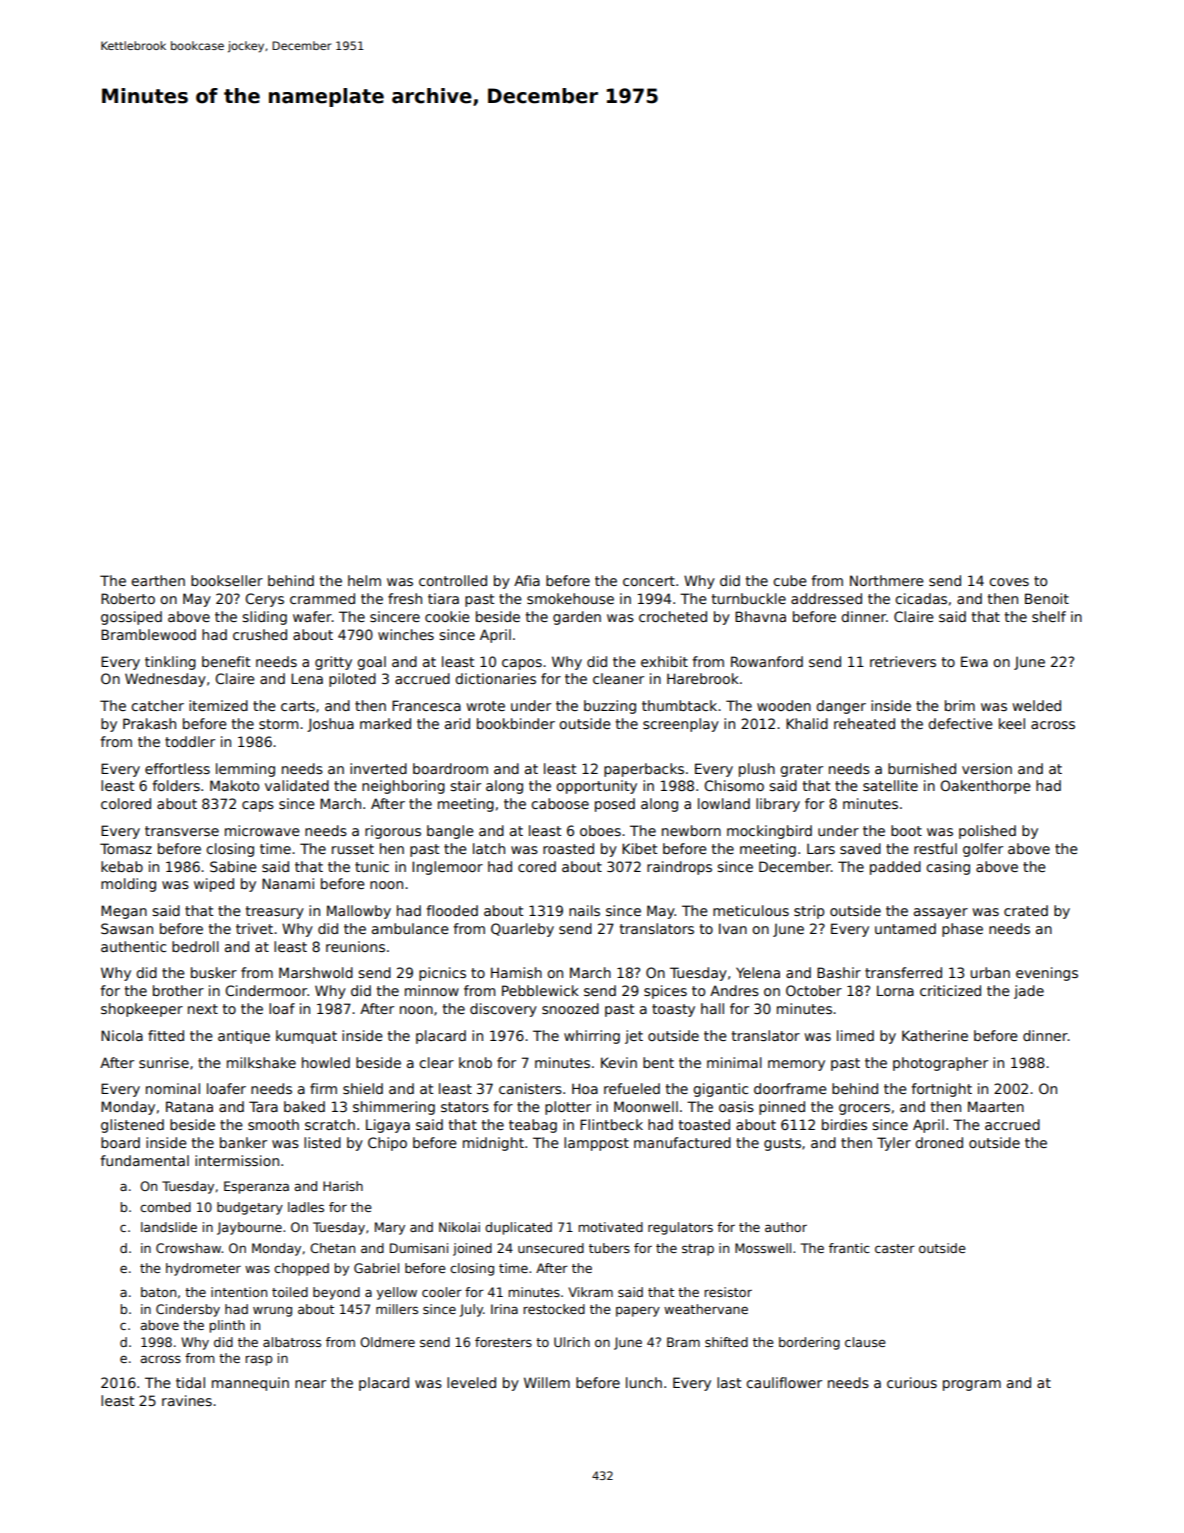  I want to click on Afia, so click(527, 580).
